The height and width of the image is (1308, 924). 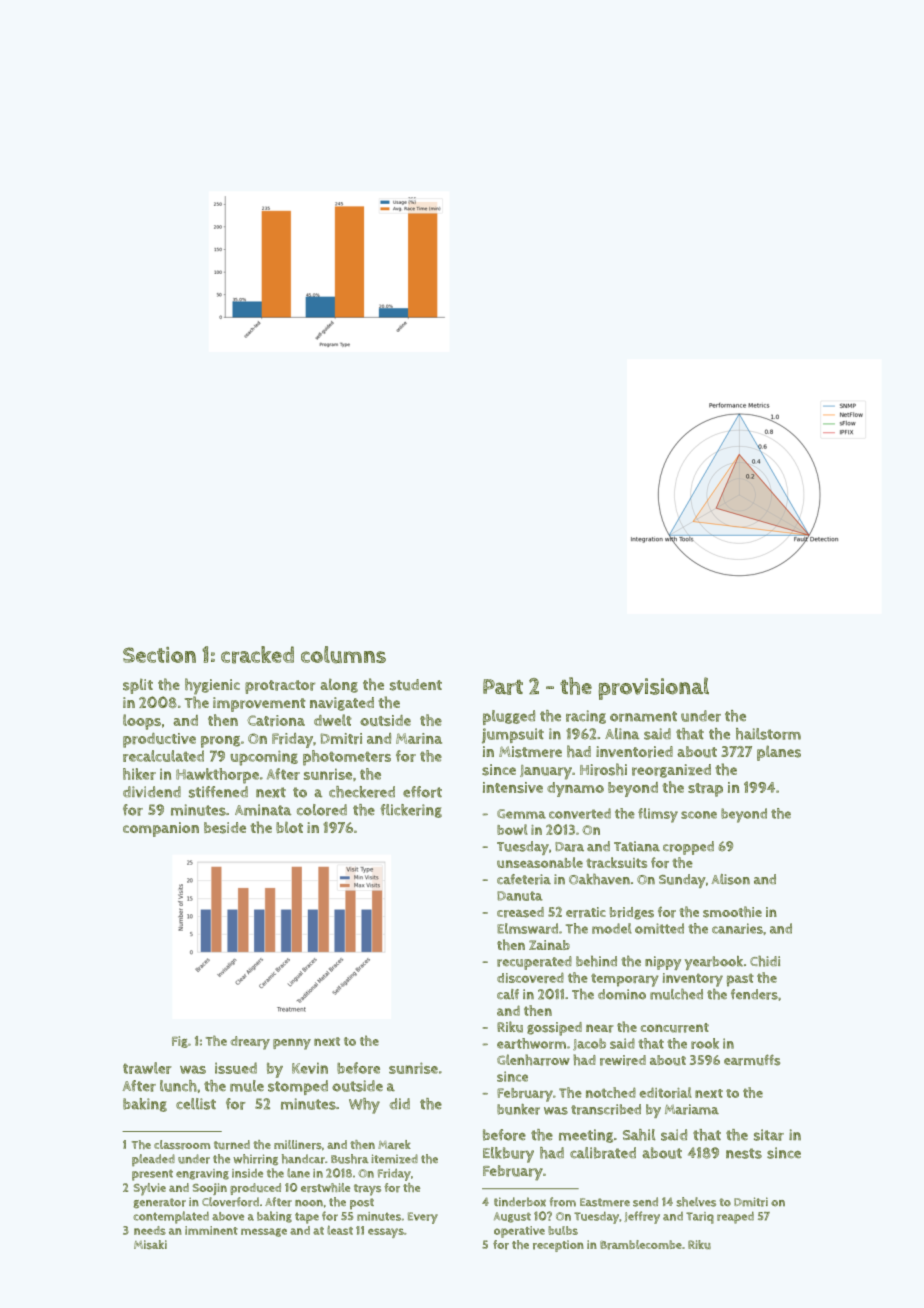 I want to click on Every, so click(x=423, y=1218).
